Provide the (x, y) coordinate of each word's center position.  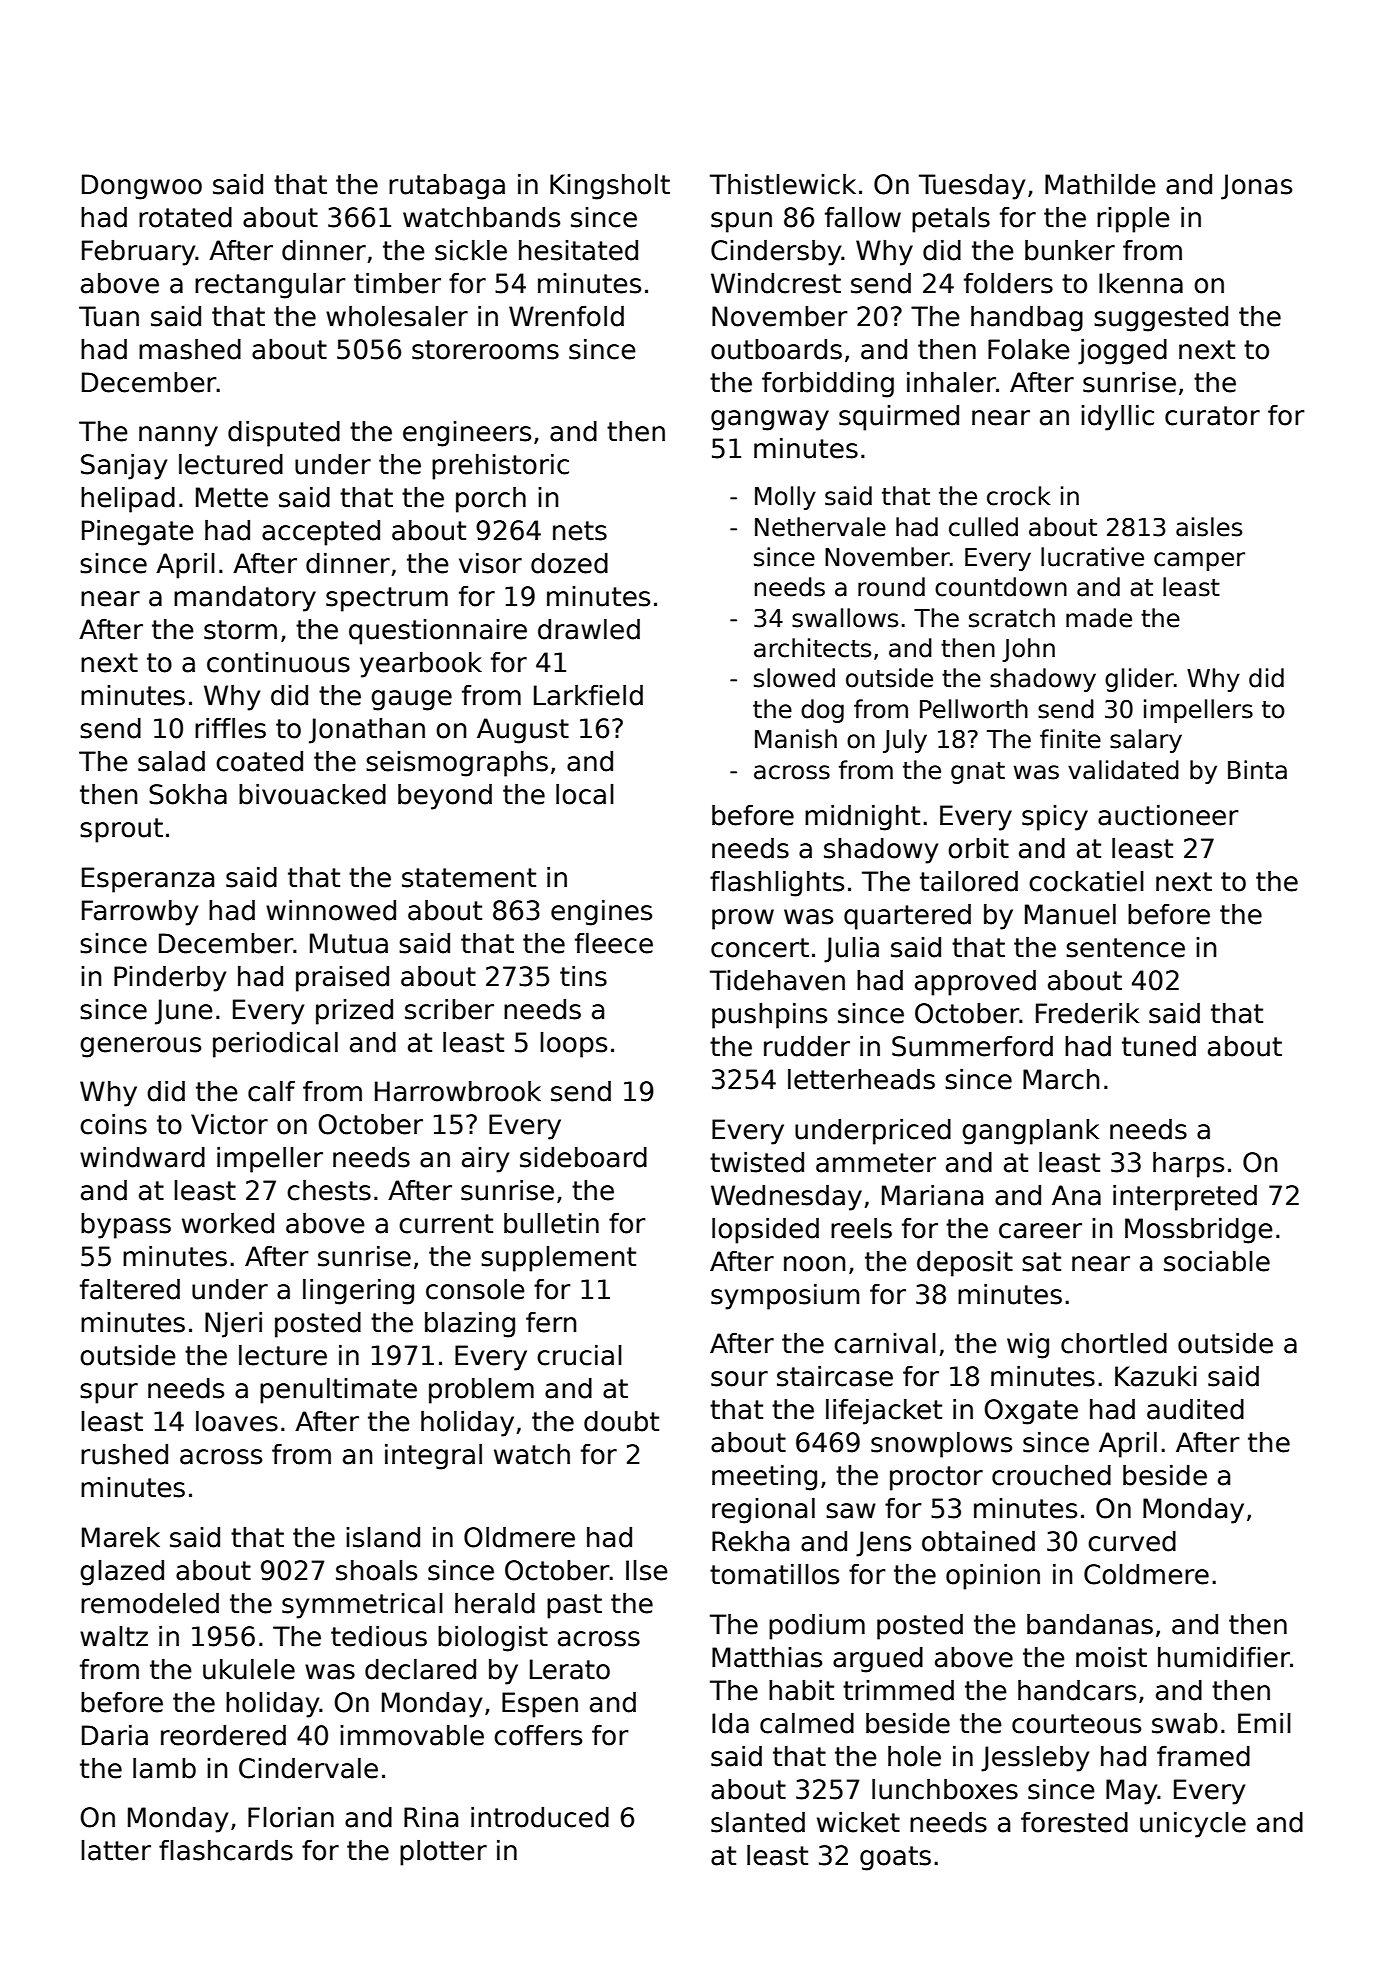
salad (171, 761)
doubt (621, 1421)
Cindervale (308, 1768)
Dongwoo (142, 187)
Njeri (233, 1325)
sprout (121, 830)
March (1061, 1079)
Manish (796, 739)
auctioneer (1168, 815)
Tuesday (972, 187)
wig (1028, 1346)
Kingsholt (610, 187)
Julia (851, 950)
